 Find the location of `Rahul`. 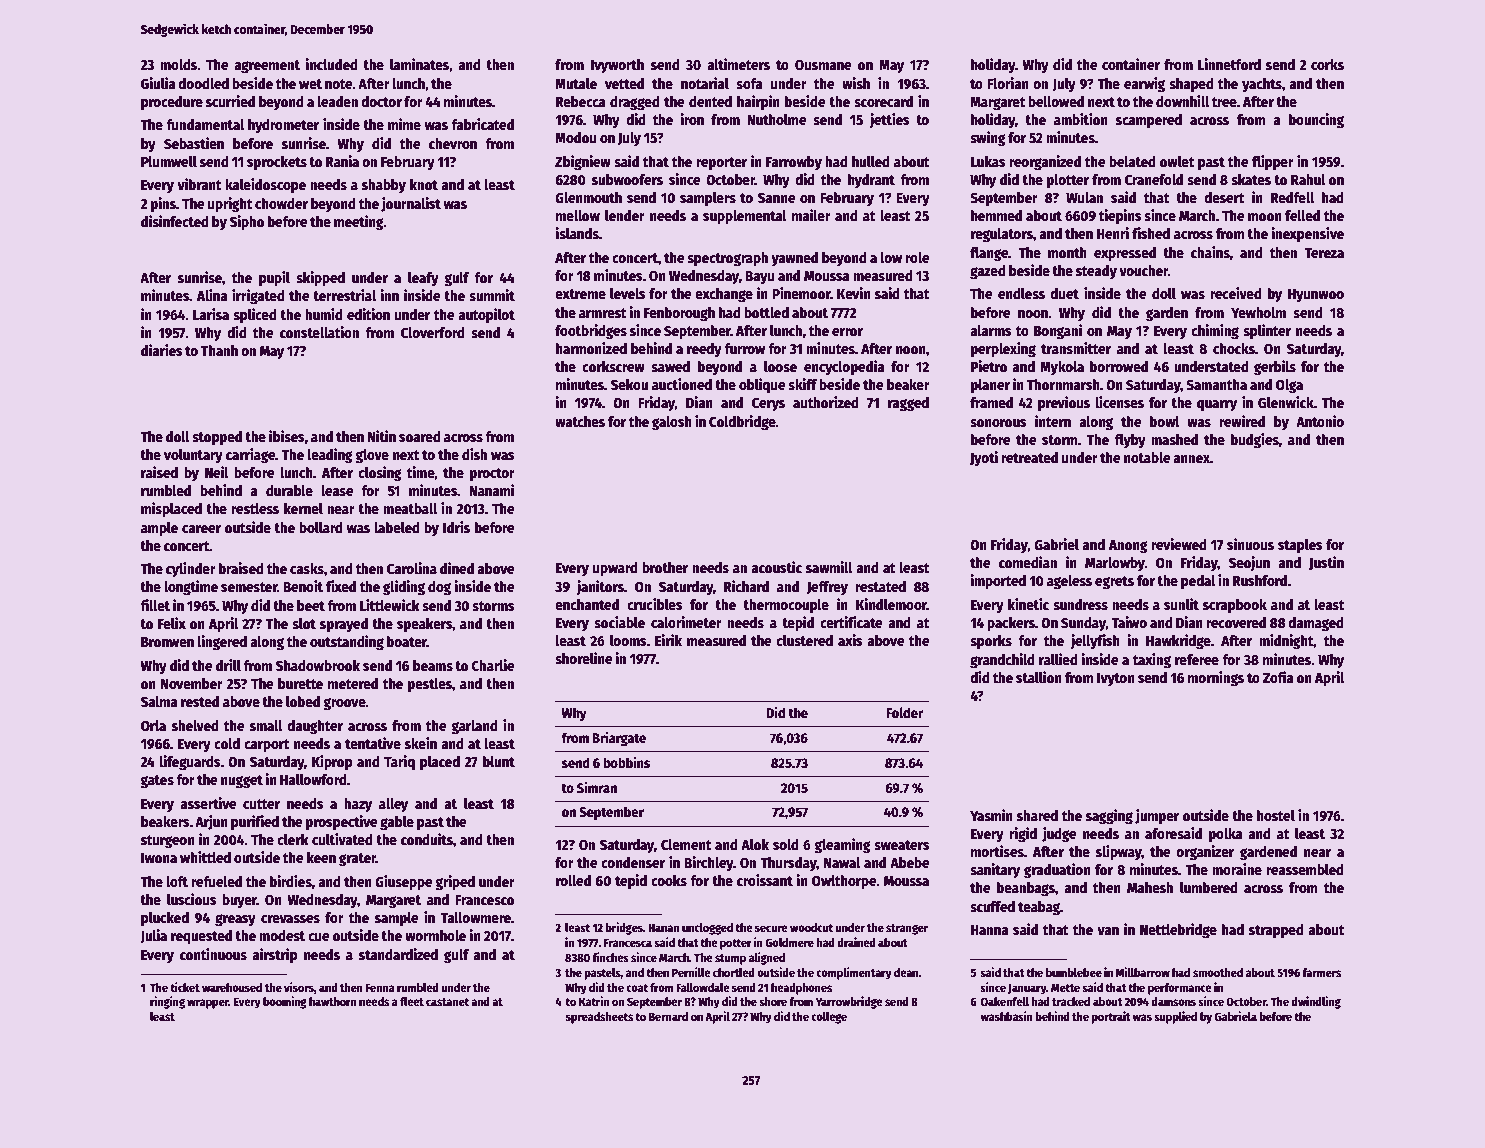

Rahul is located at coordinates (1308, 179).
